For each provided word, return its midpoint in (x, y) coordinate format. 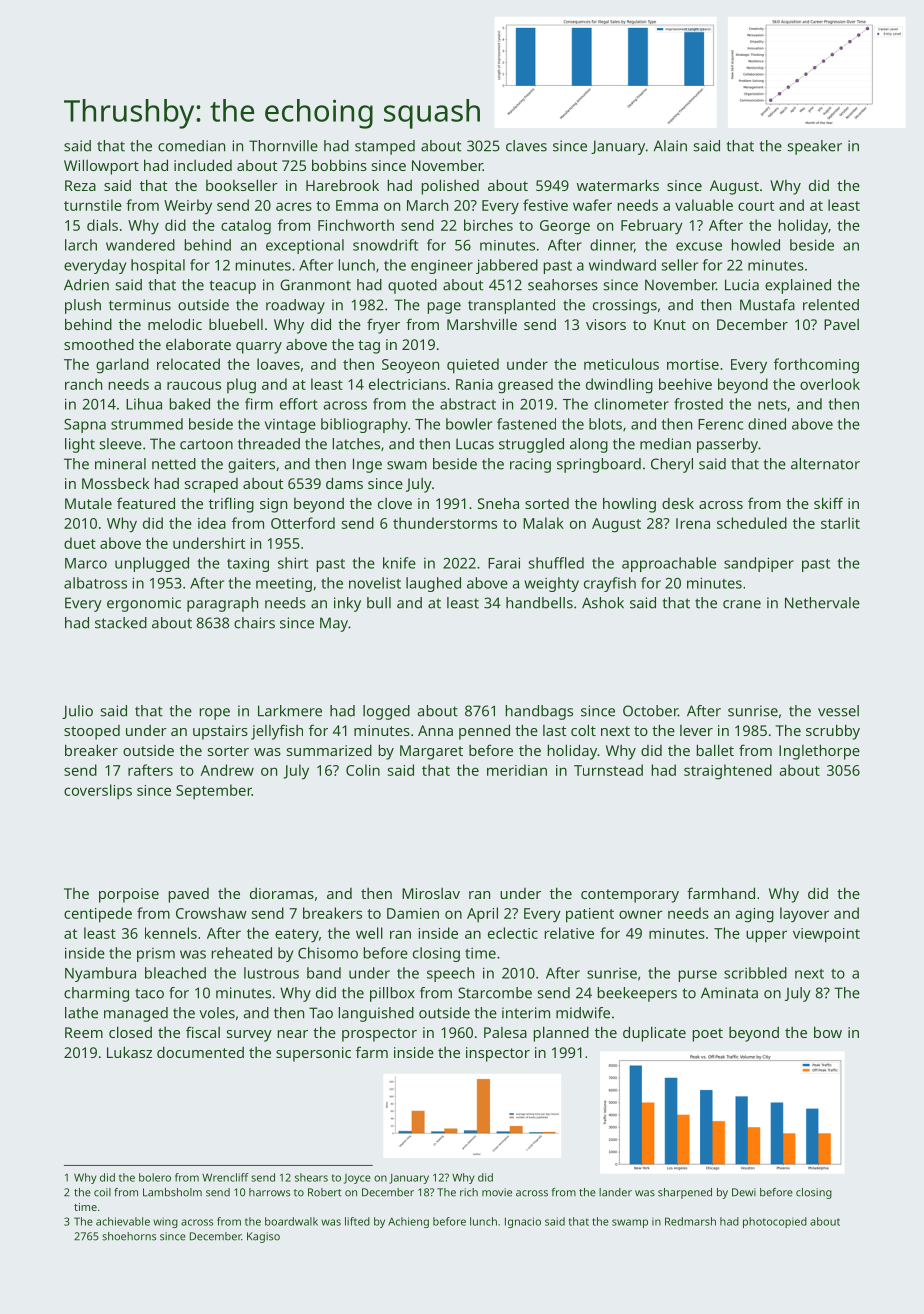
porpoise (129, 895)
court (756, 206)
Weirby (188, 207)
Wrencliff (225, 1177)
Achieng (408, 1222)
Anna (435, 730)
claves (526, 146)
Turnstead (608, 770)
